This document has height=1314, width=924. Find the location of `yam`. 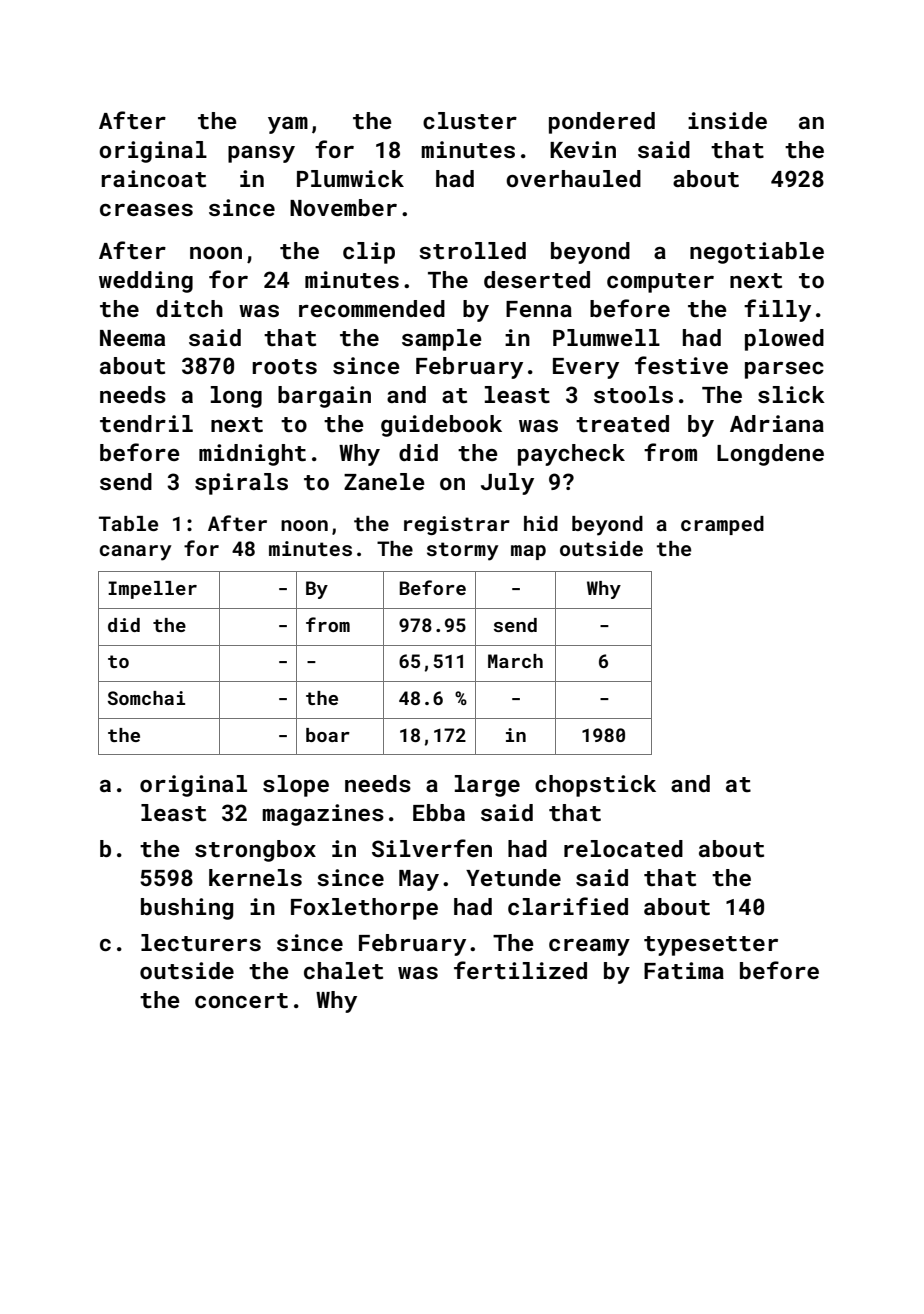

yam is located at coordinates (288, 125).
